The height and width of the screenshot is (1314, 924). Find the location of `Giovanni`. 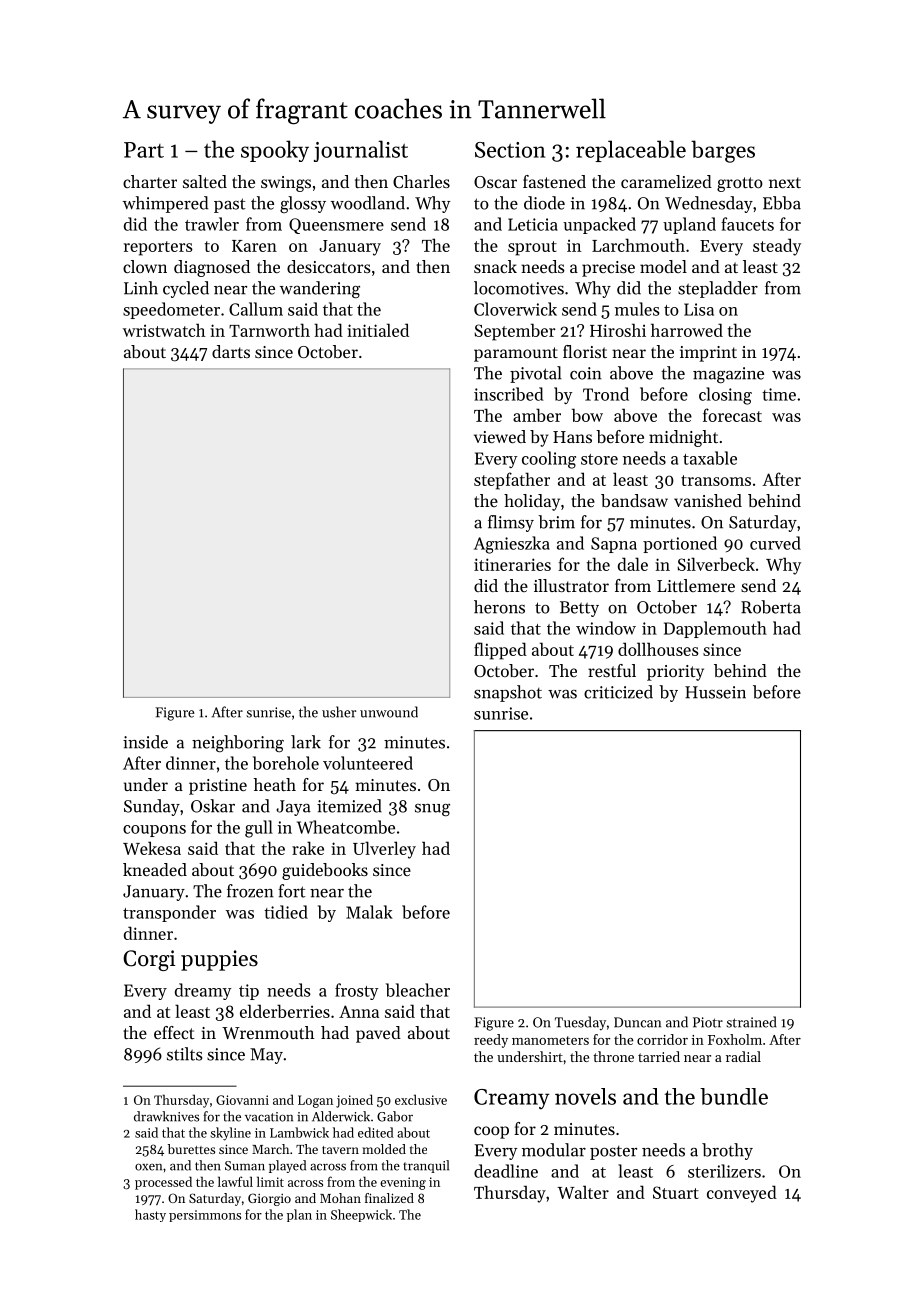

Giovanni is located at coordinates (242, 1100).
